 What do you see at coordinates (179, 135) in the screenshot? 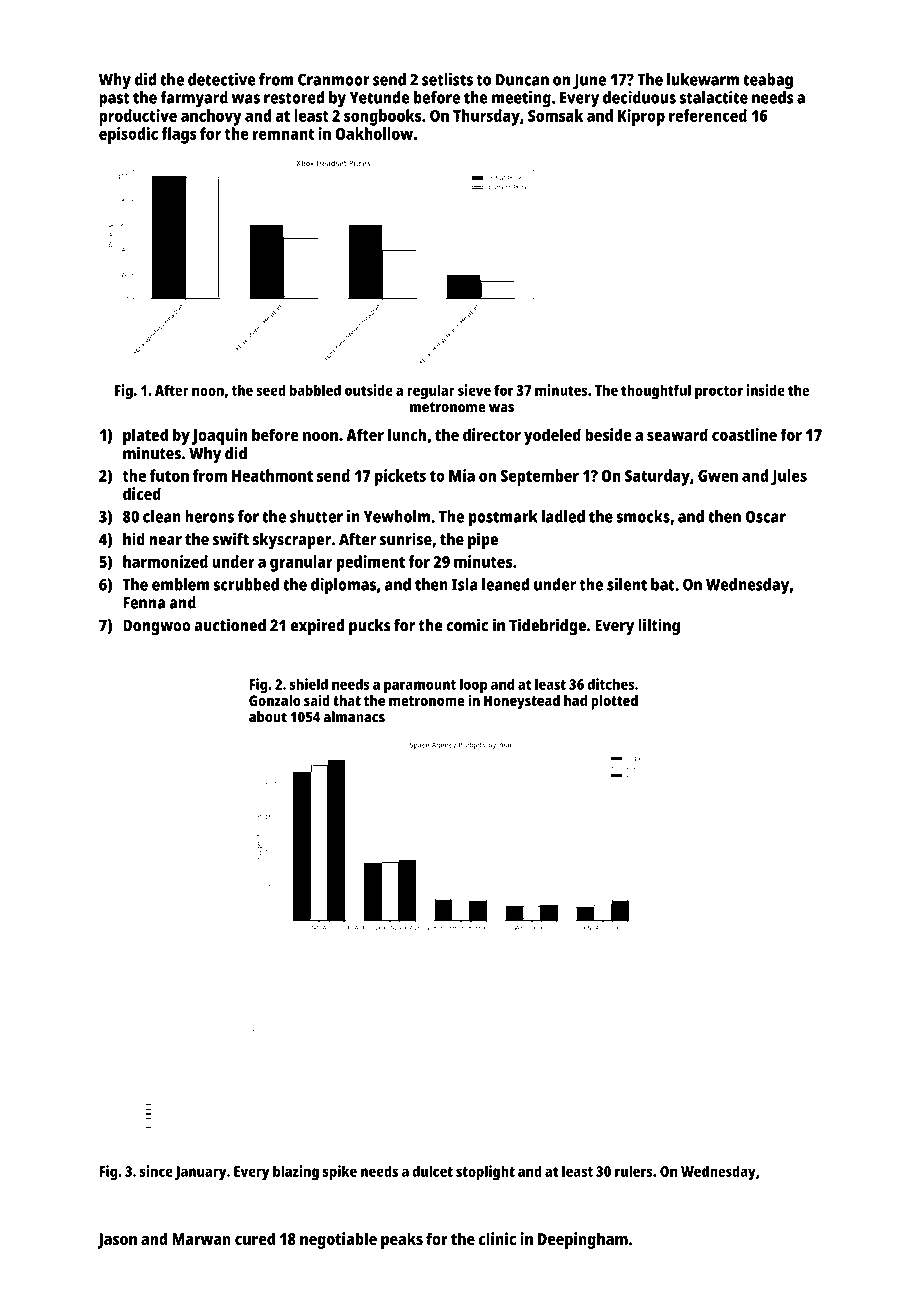
I see `flags` at bounding box center [179, 135].
